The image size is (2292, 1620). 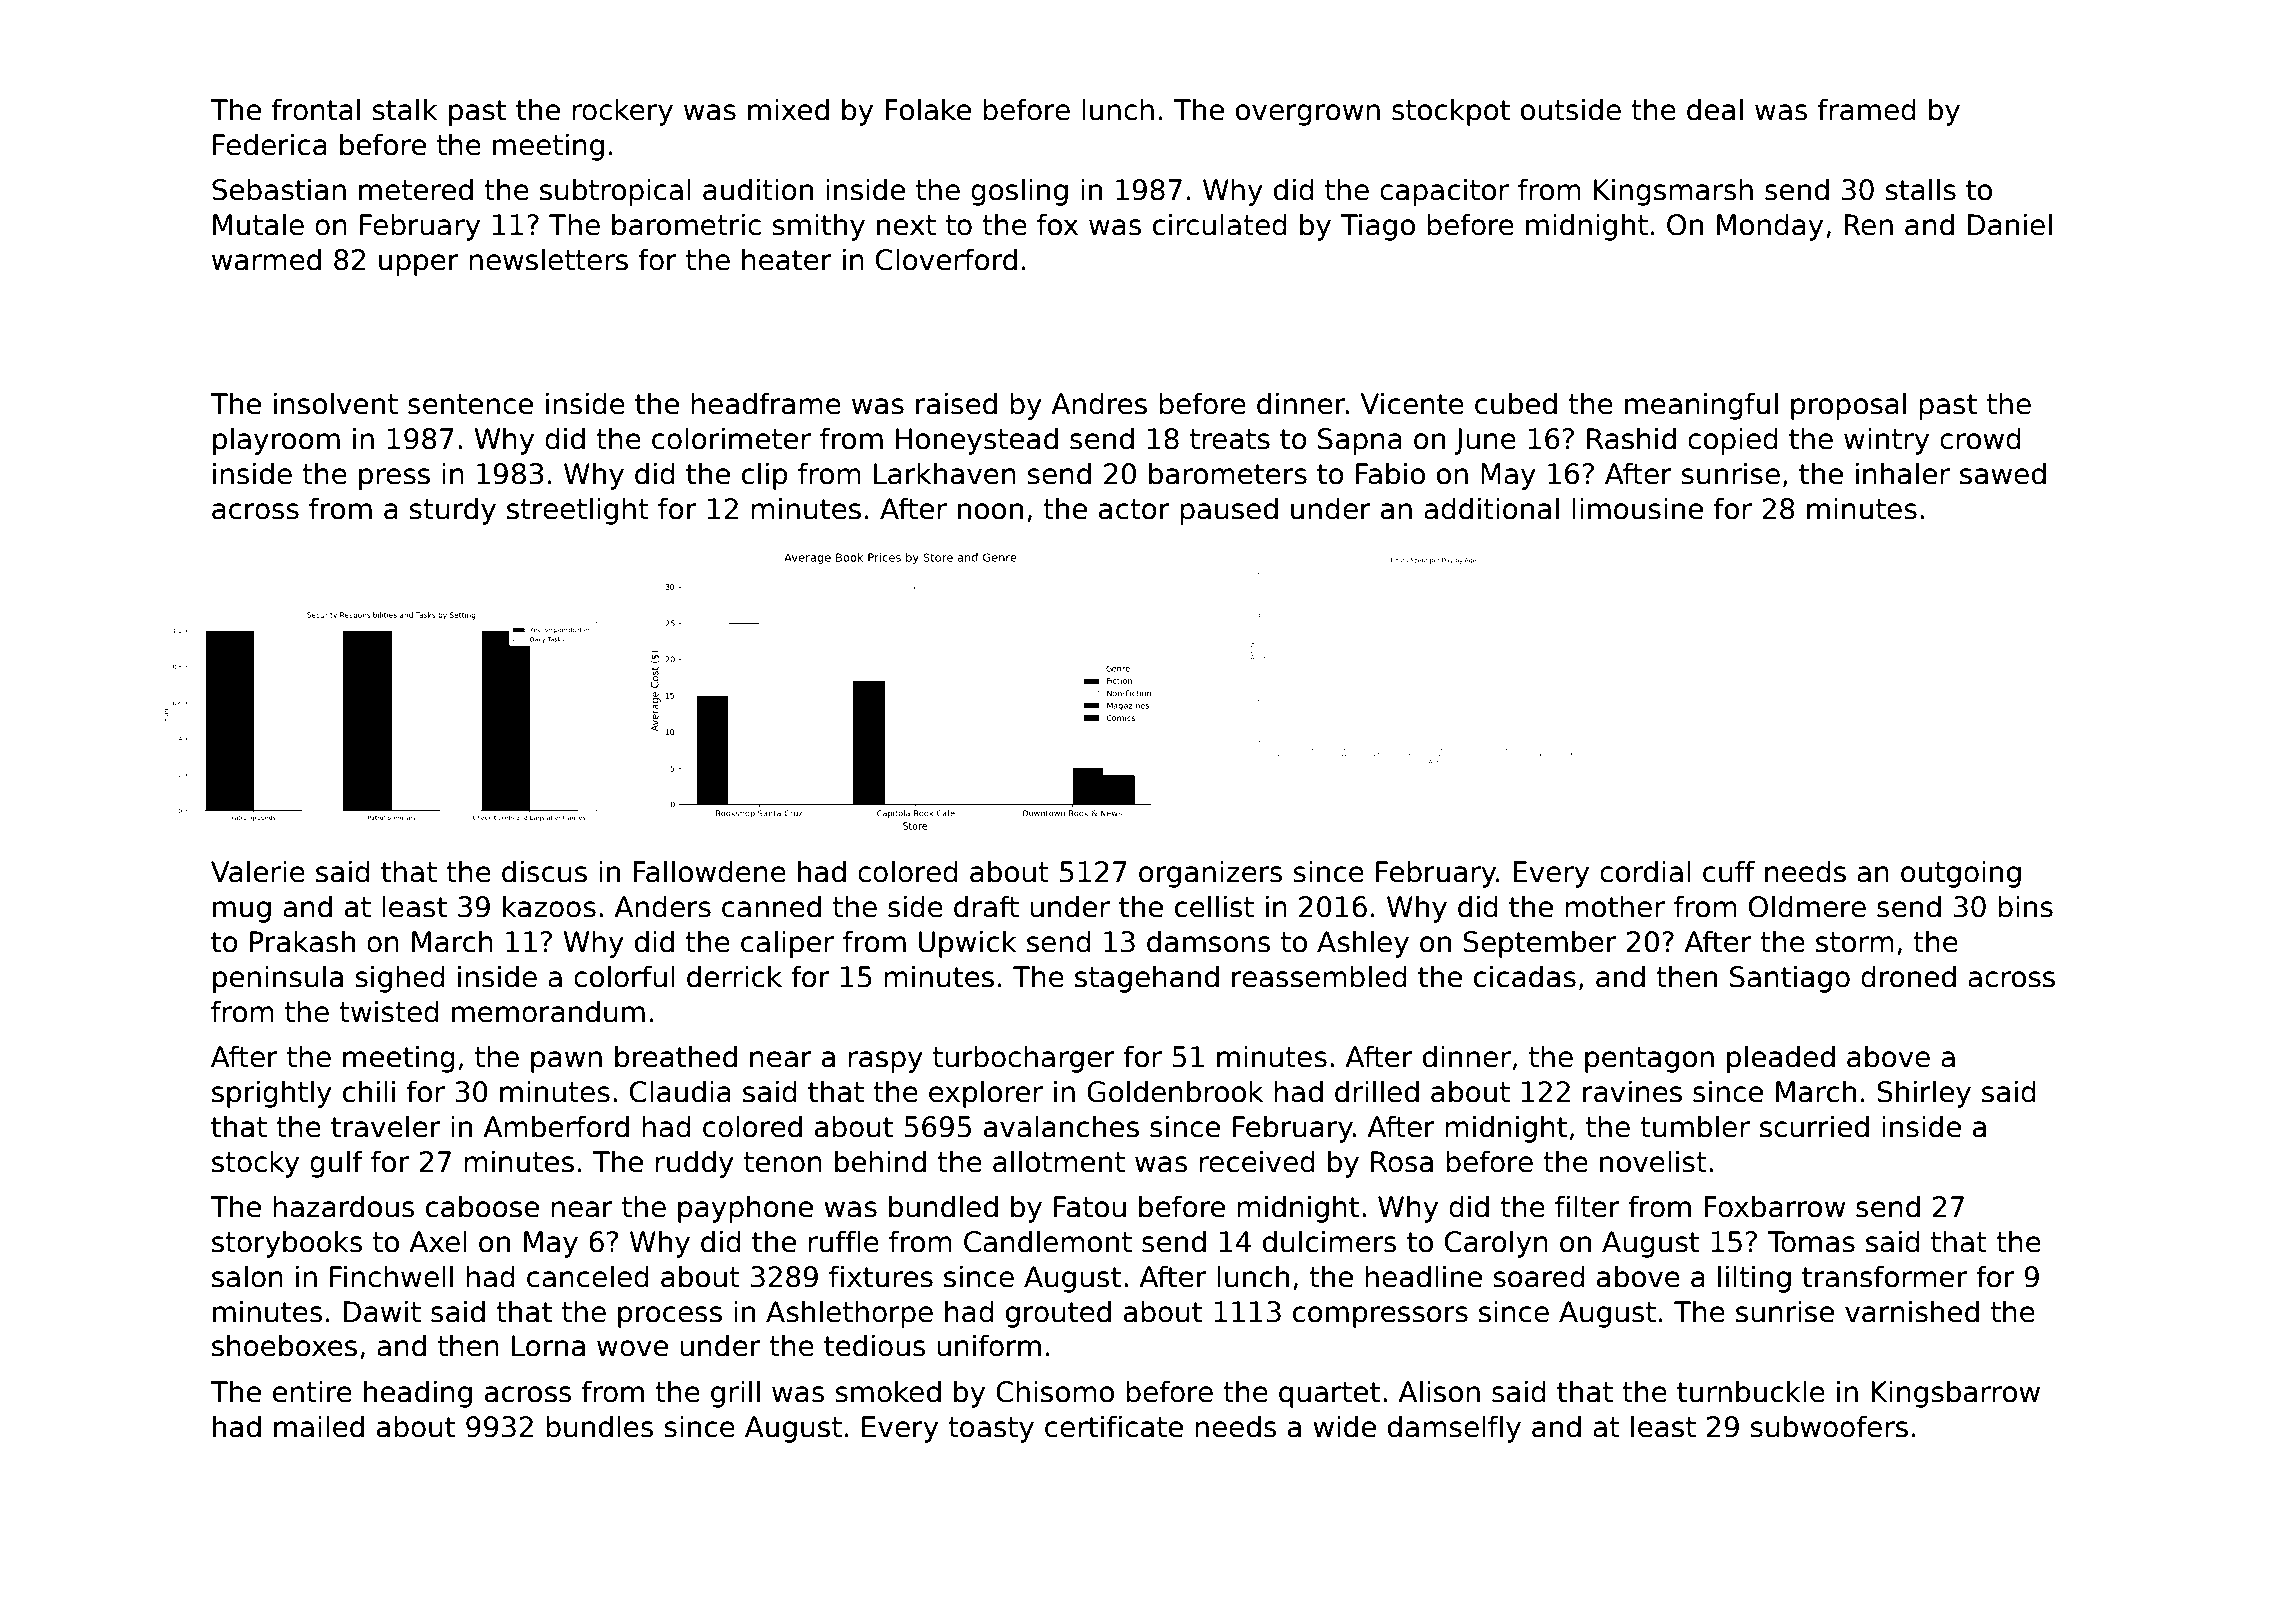 What do you see at coordinates (986, 906) in the page?
I see `draft` at bounding box center [986, 906].
